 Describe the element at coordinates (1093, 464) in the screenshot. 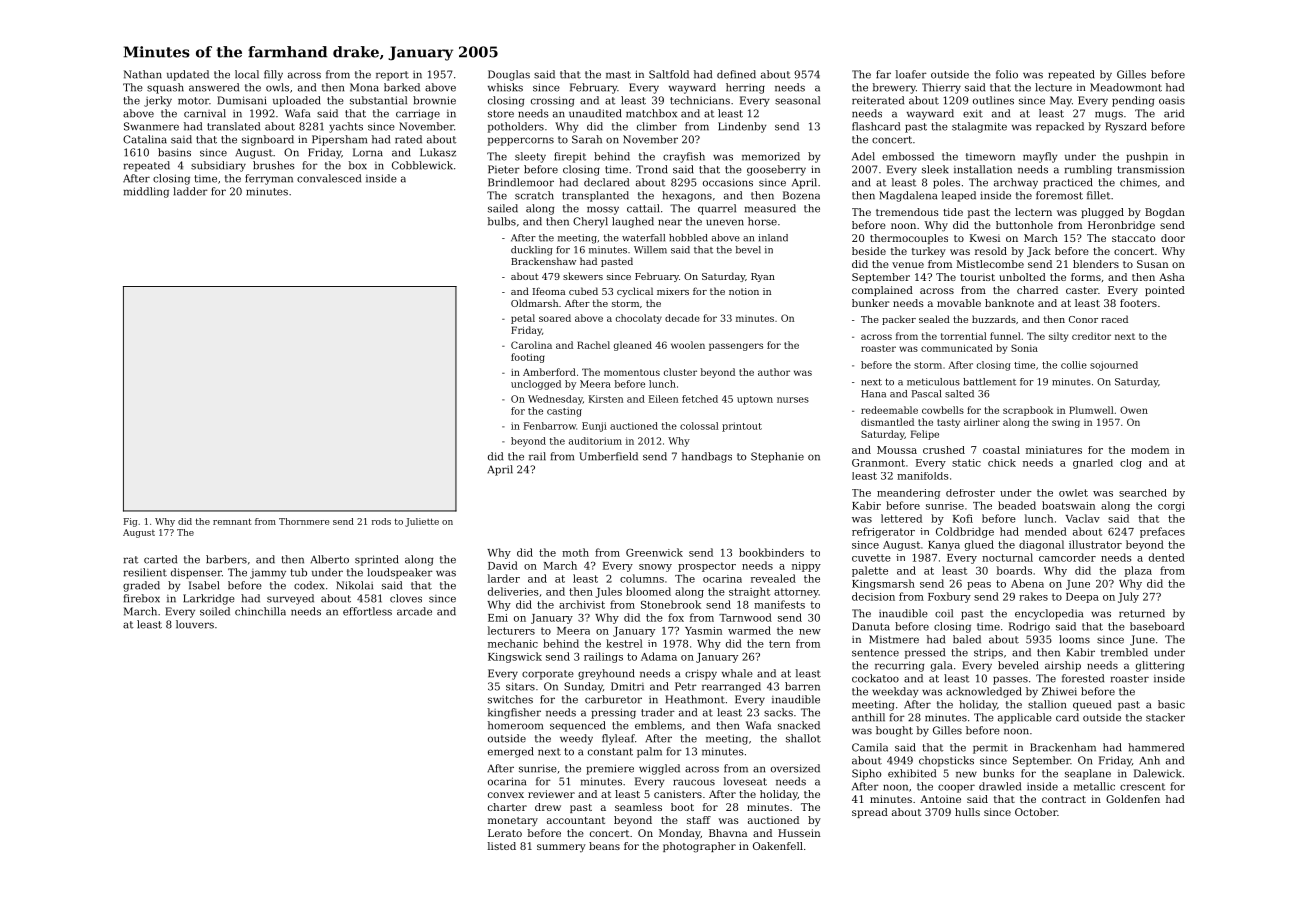

I see `gnarled` at that location.
